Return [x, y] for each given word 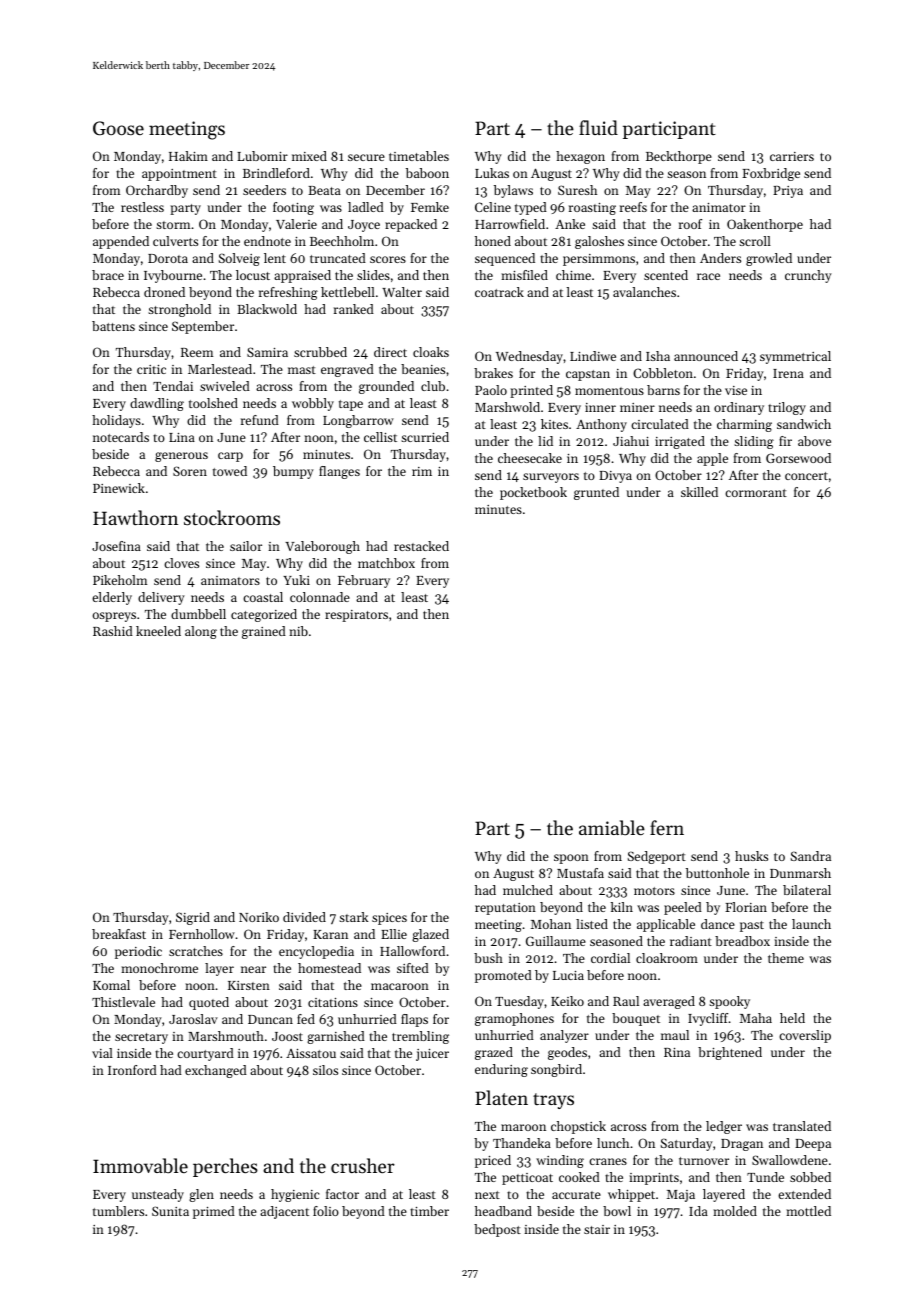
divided [304, 917]
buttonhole [717, 873]
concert [806, 476]
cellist [380, 437]
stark [353, 917]
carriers [792, 156]
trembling [420, 1037]
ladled [366, 207]
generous [181, 457]
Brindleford [276, 173]
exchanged [216, 1071]
